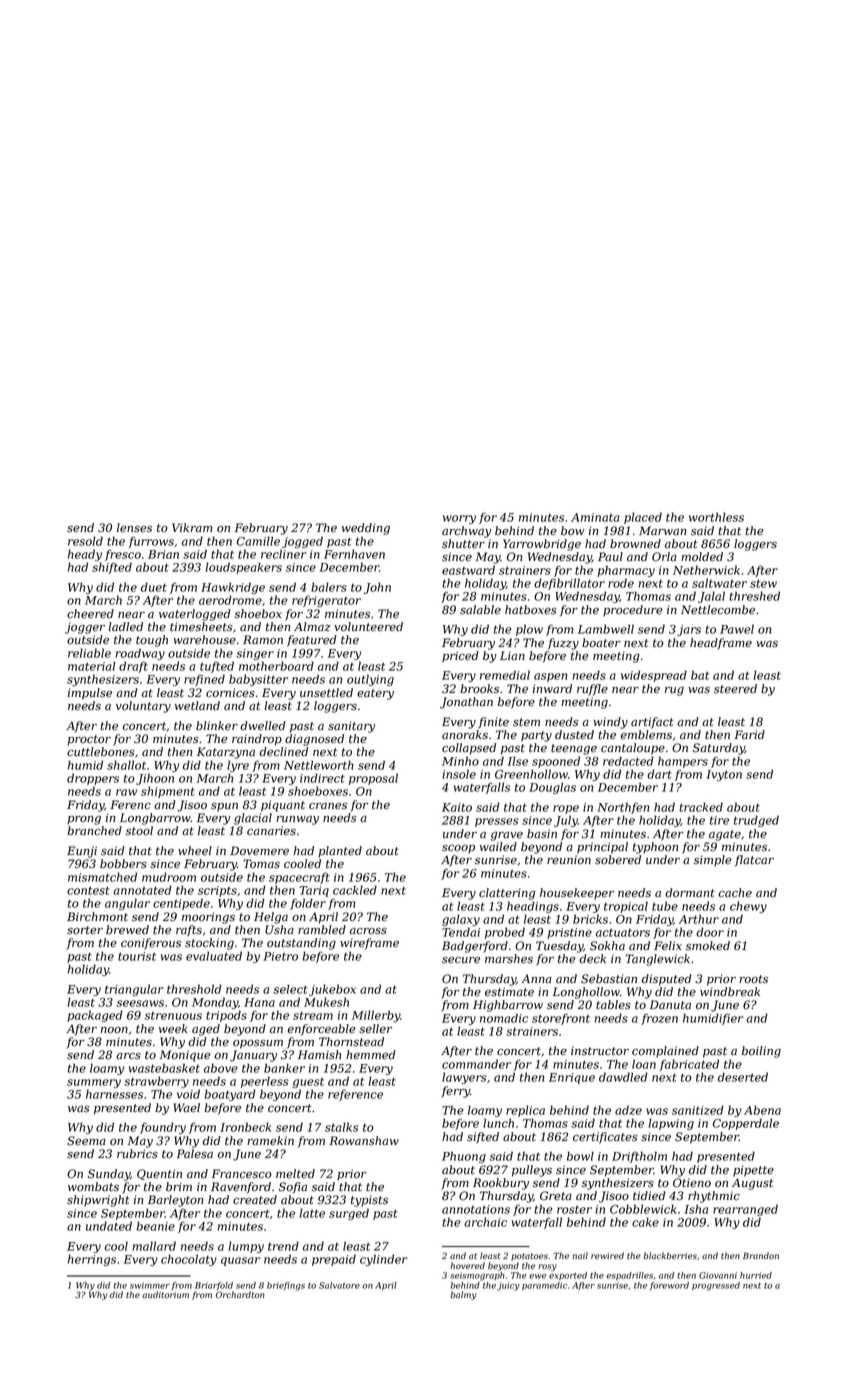 The image size is (849, 1400). I want to click on herrings, so click(92, 1260).
